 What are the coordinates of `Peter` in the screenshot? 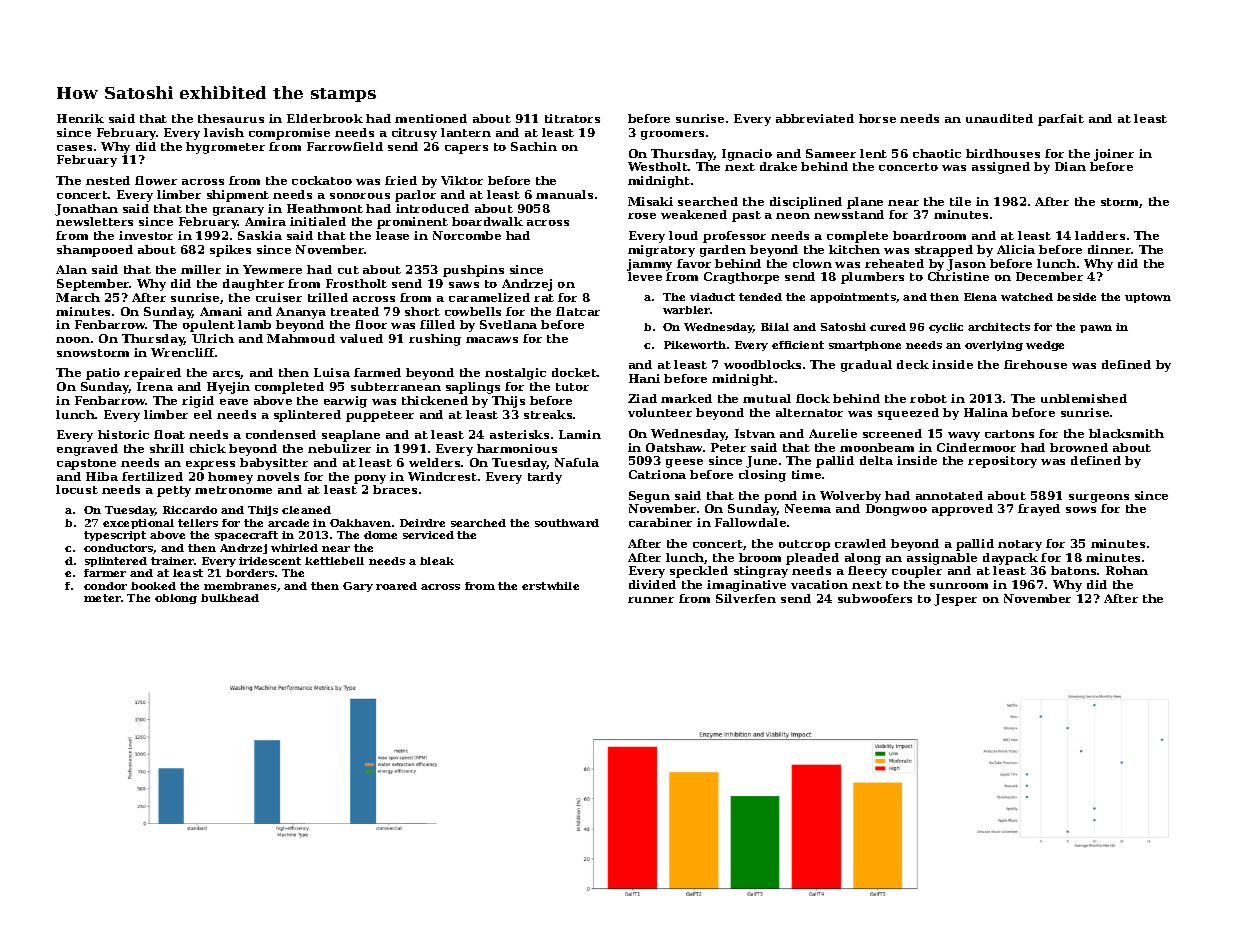 It's located at (728, 447).
